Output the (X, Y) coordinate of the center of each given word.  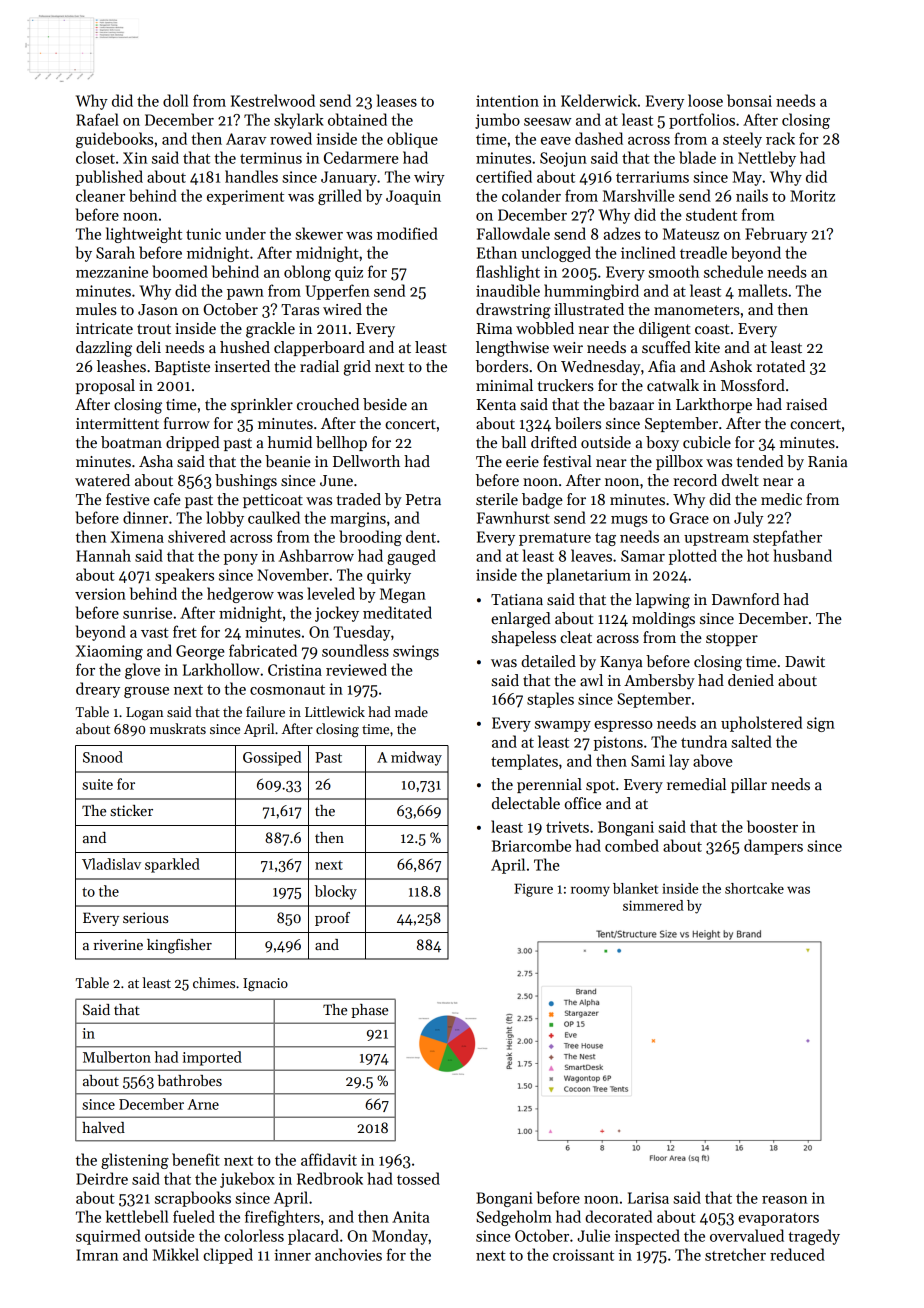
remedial (696, 784)
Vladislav (111, 864)
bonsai (749, 100)
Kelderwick (599, 100)
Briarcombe (531, 845)
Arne (203, 1104)
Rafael (97, 119)
